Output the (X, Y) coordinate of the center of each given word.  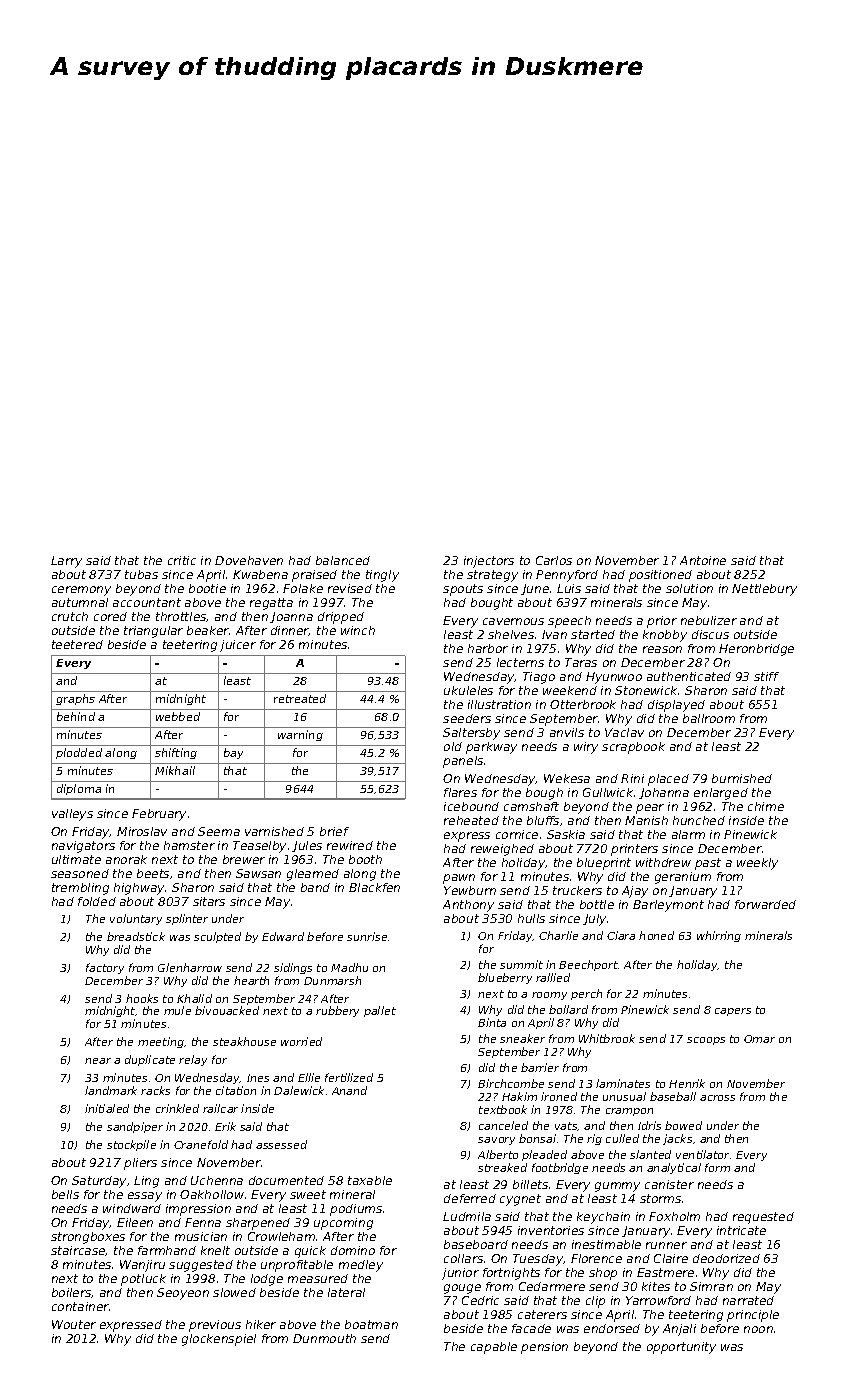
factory (105, 968)
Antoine (703, 560)
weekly (757, 864)
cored (110, 616)
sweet (308, 1194)
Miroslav (142, 831)
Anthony (468, 906)
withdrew (663, 862)
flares (460, 792)
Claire (671, 1258)
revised (350, 588)
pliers (140, 1164)
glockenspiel (219, 1340)
